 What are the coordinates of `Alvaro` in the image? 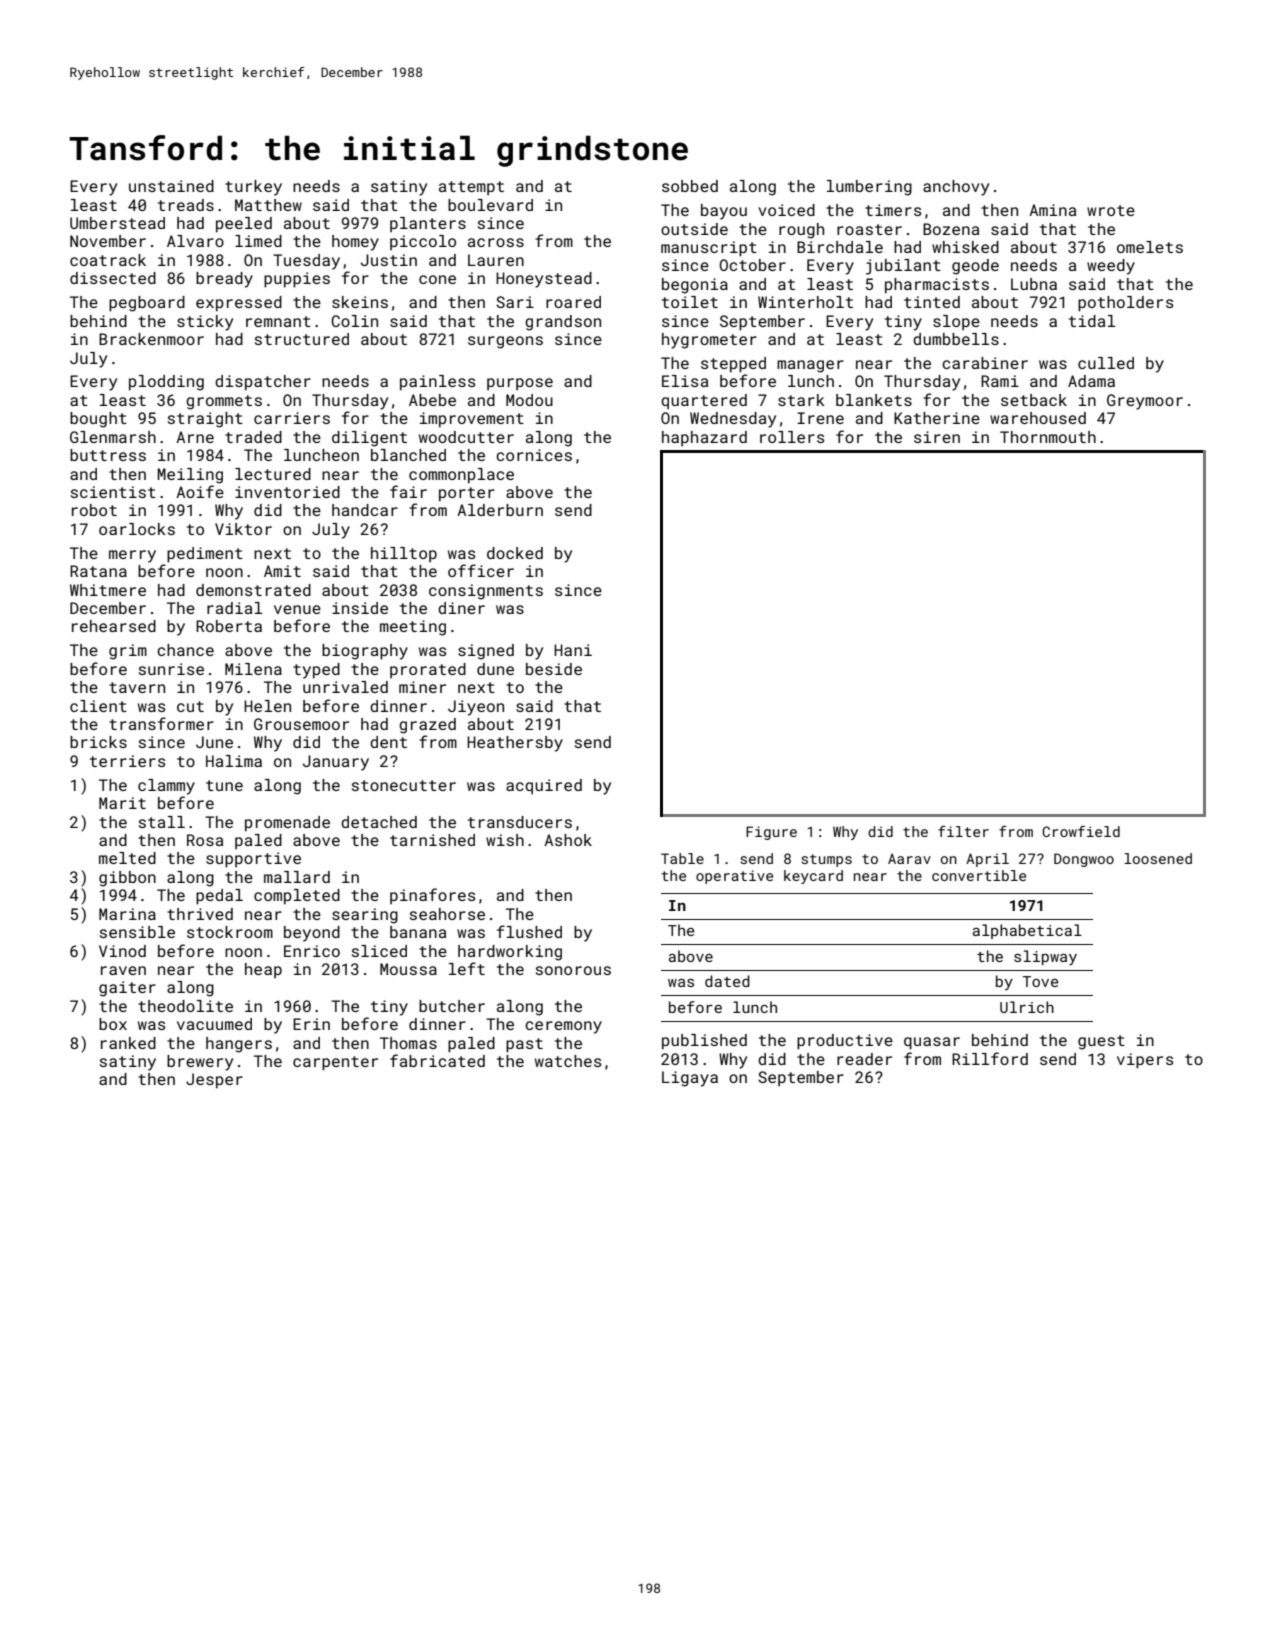 It's located at (195, 241).
